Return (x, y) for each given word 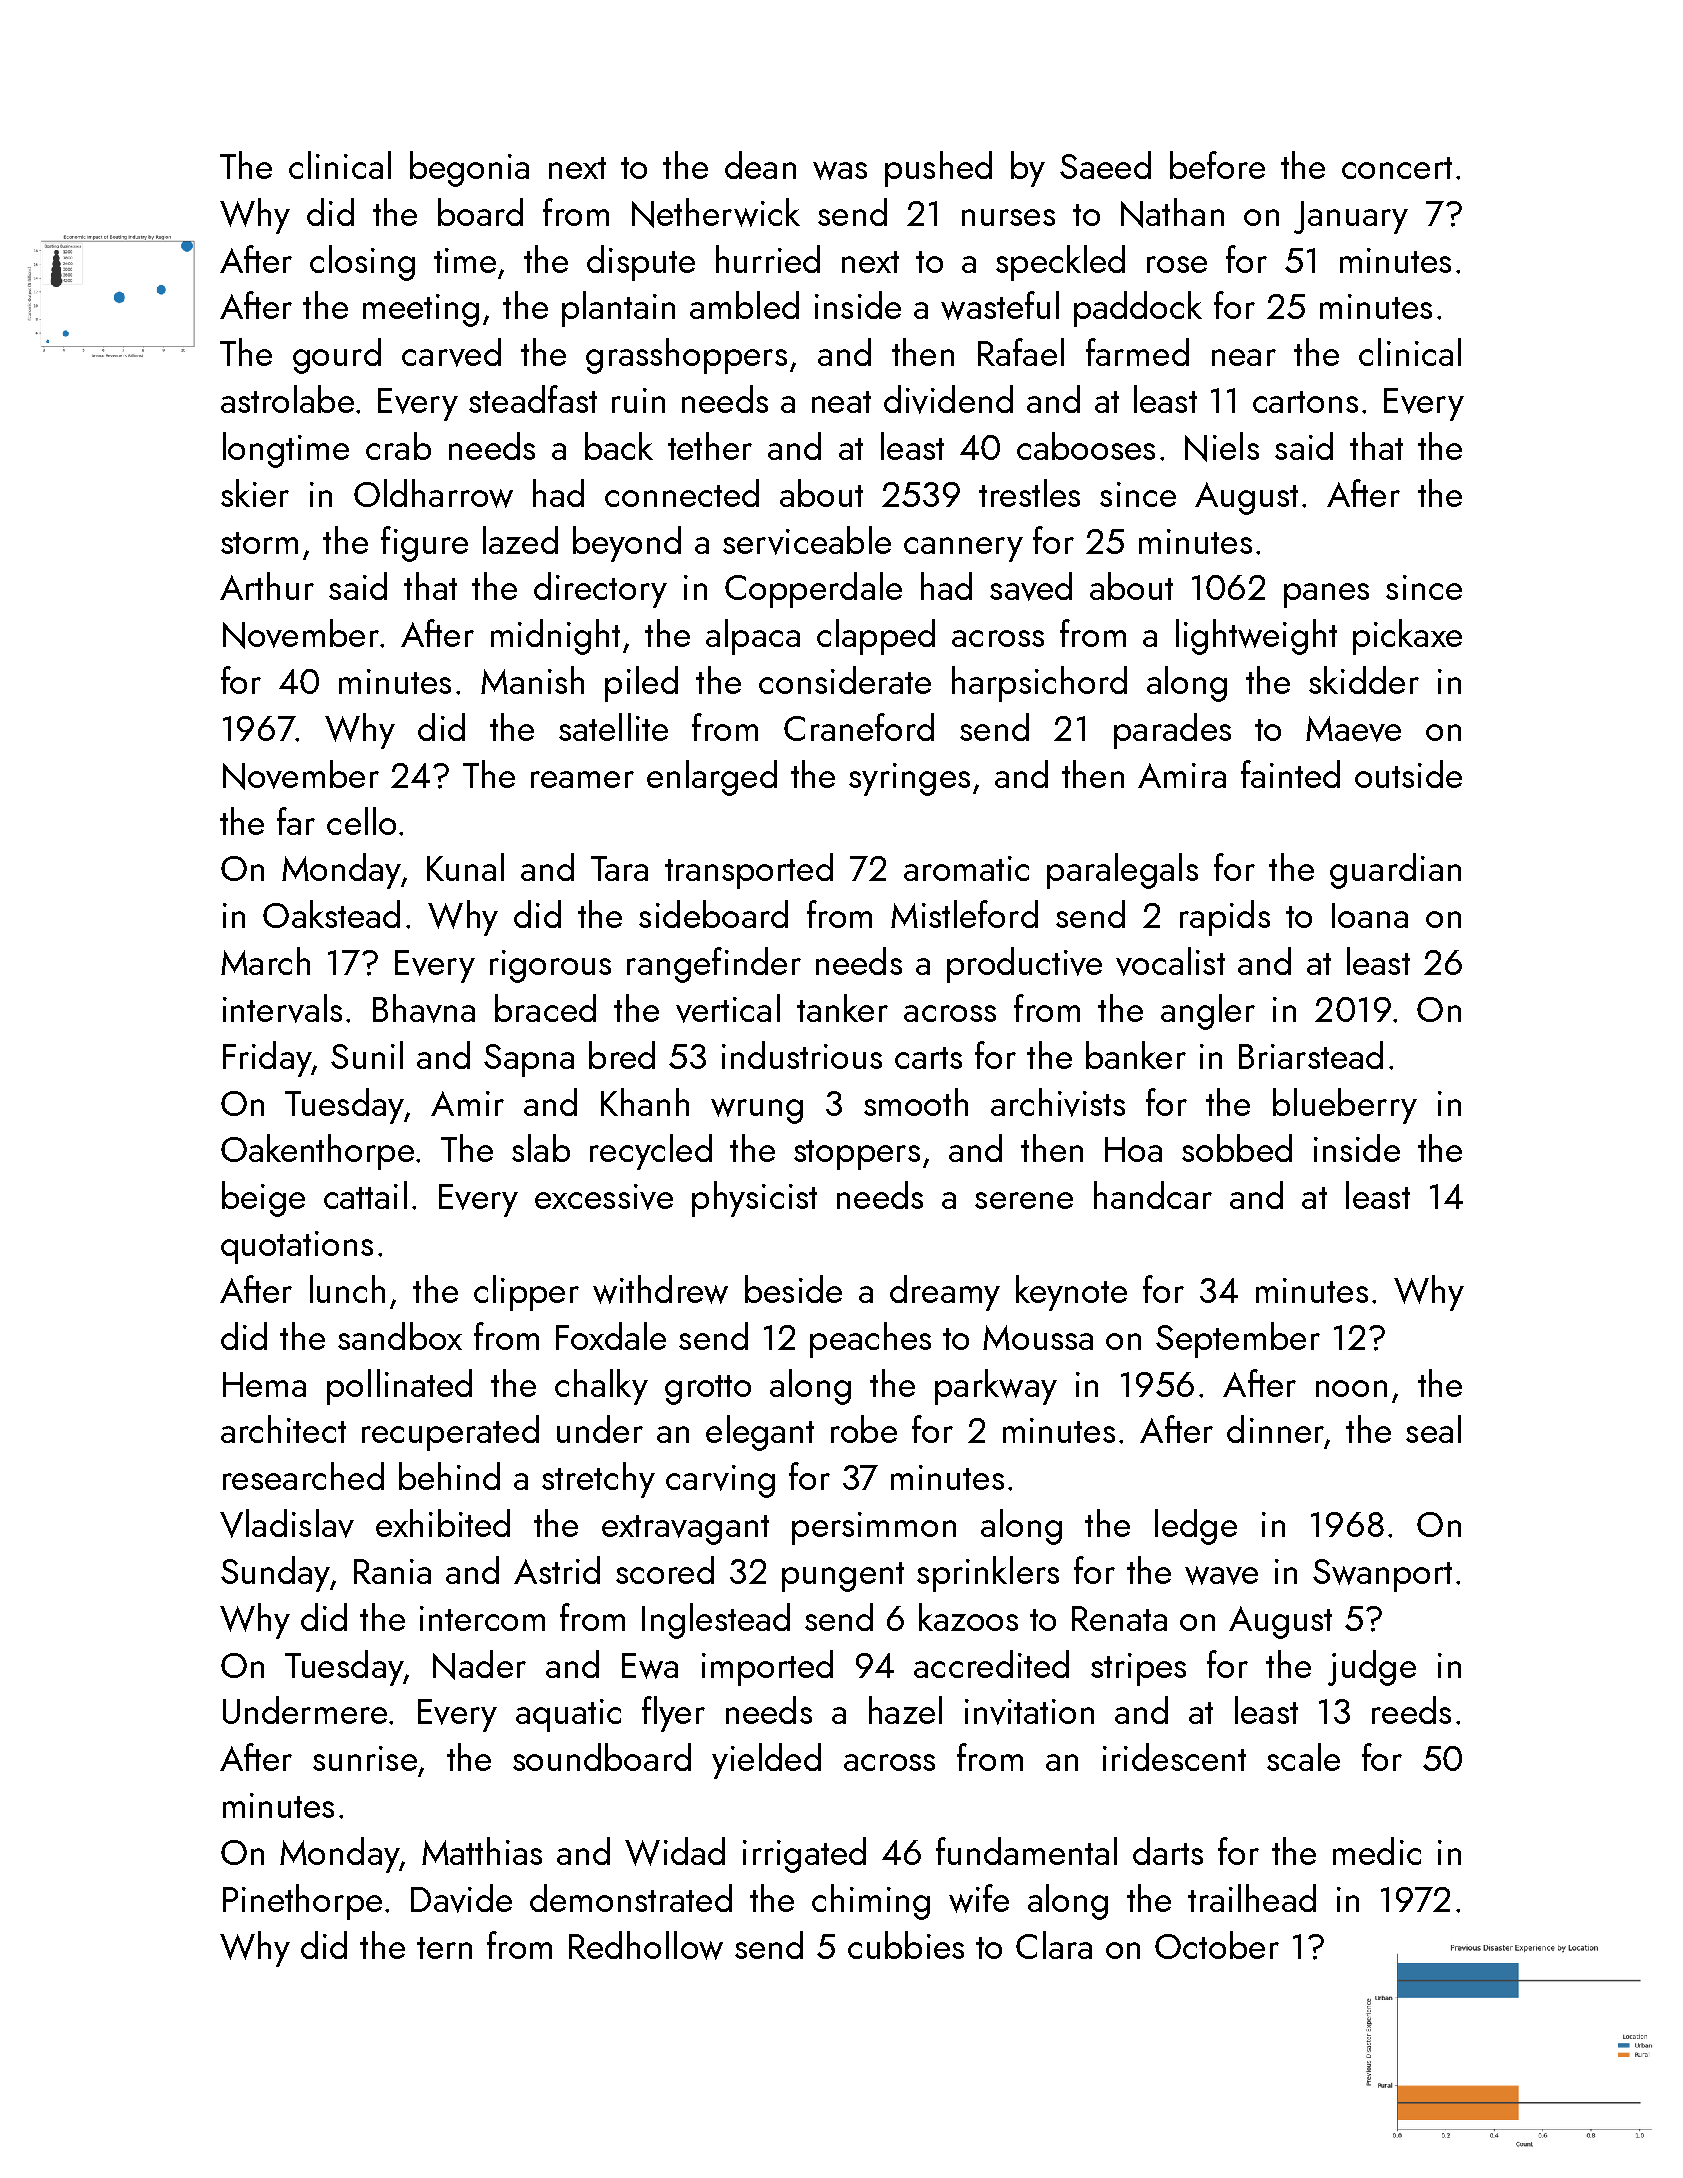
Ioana (1370, 915)
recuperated (450, 1433)
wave (1221, 1575)
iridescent (1174, 1757)
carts (928, 1058)
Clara (1054, 1945)
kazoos (968, 1617)
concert (1397, 168)
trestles (1029, 493)
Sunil (367, 1055)
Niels (1222, 447)
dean (760, 165)
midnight (555, 637)
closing (362, 263)
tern (444, 1948)
